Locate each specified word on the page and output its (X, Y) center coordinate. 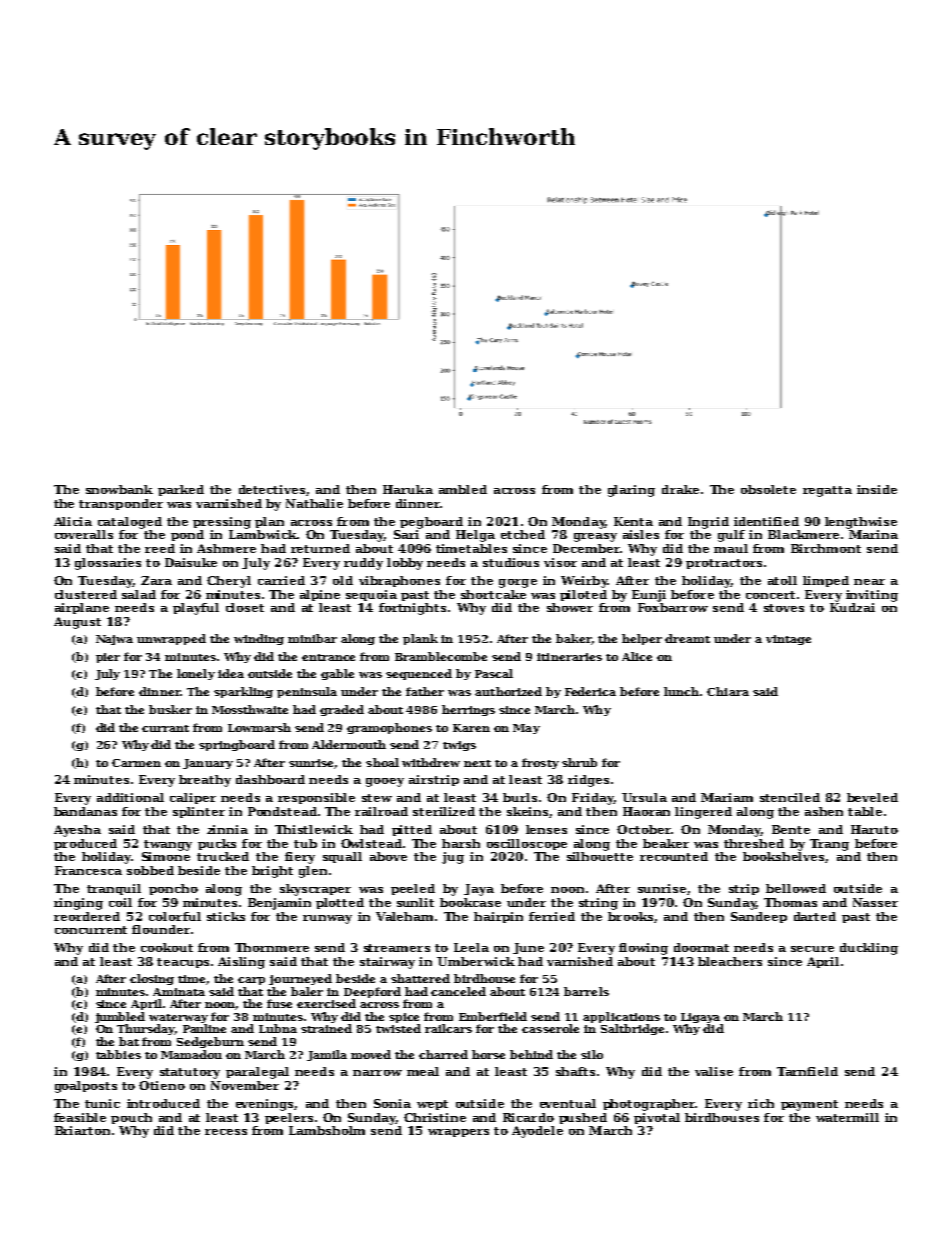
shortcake (493, 594)
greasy (595, 537)
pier (108, 658)
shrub (579, 762)
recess (226, 1132)
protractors (724, 564)
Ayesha (77, 831)
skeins (527, 811)
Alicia (73, 521)
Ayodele (537, 1132)
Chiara (728, 691)
